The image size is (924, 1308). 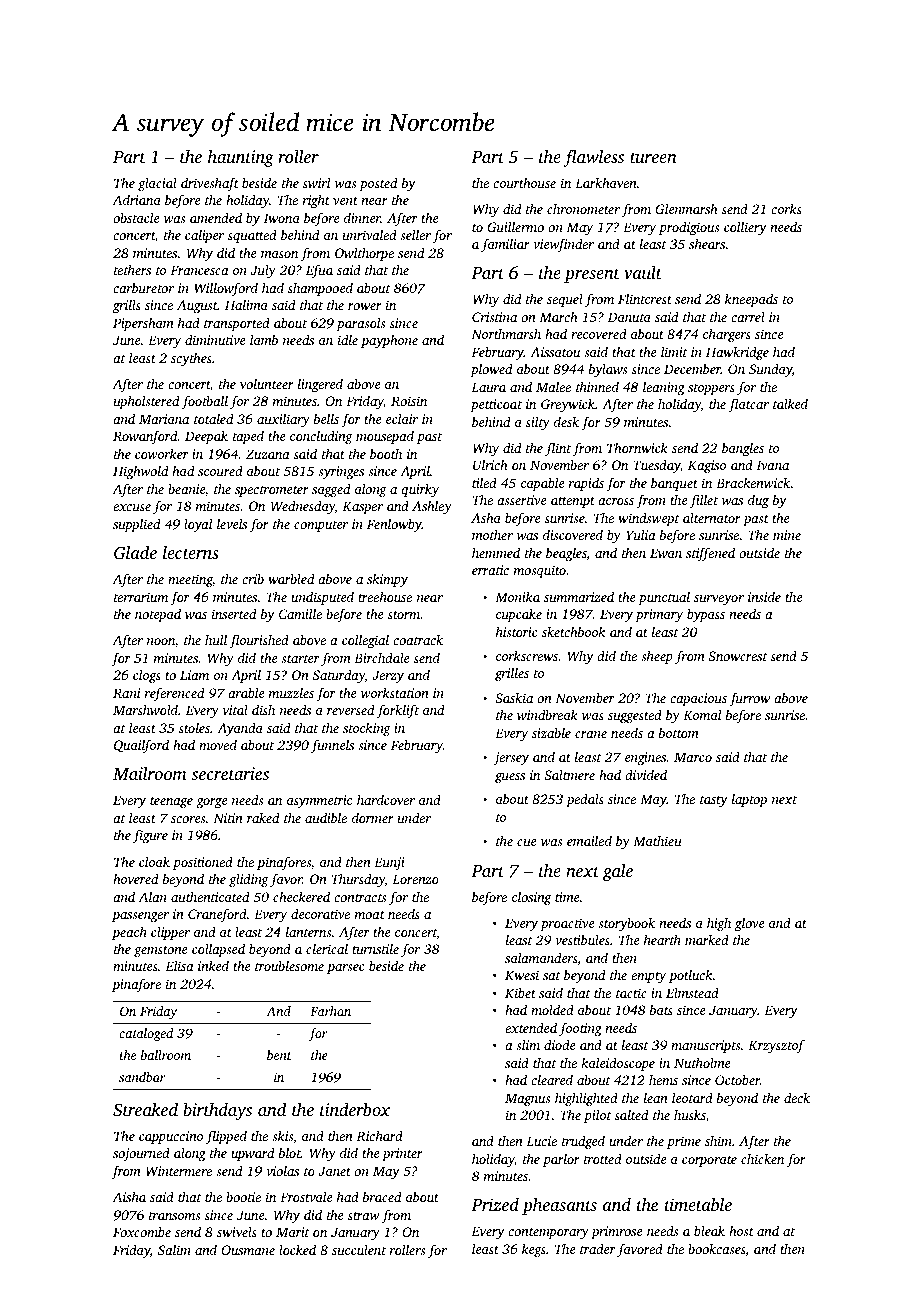 I want to click on Asha, so click(x=486, y=517).
